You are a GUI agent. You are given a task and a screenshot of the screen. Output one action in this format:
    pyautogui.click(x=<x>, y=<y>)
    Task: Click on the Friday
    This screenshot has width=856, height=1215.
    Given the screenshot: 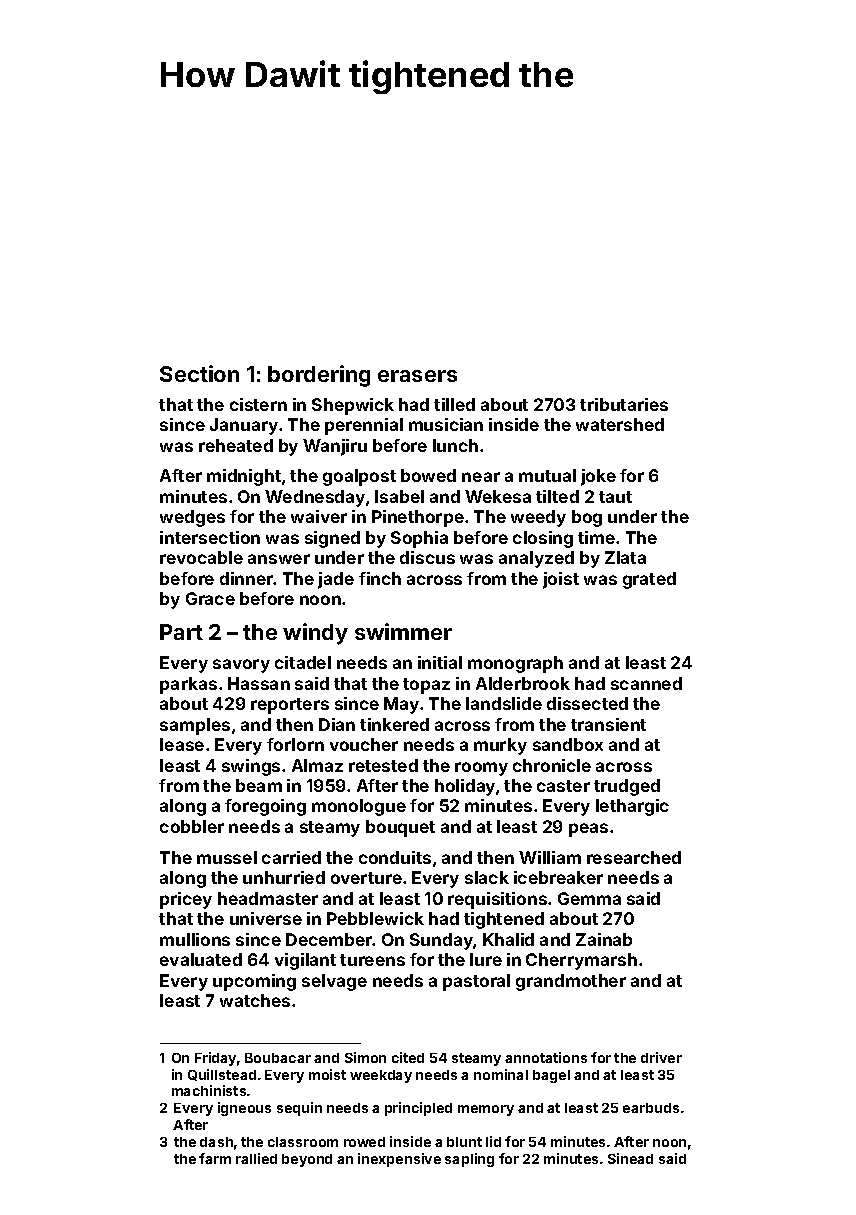 What is the action you would take?
    pyautogui.click(x=215, y=1059)
